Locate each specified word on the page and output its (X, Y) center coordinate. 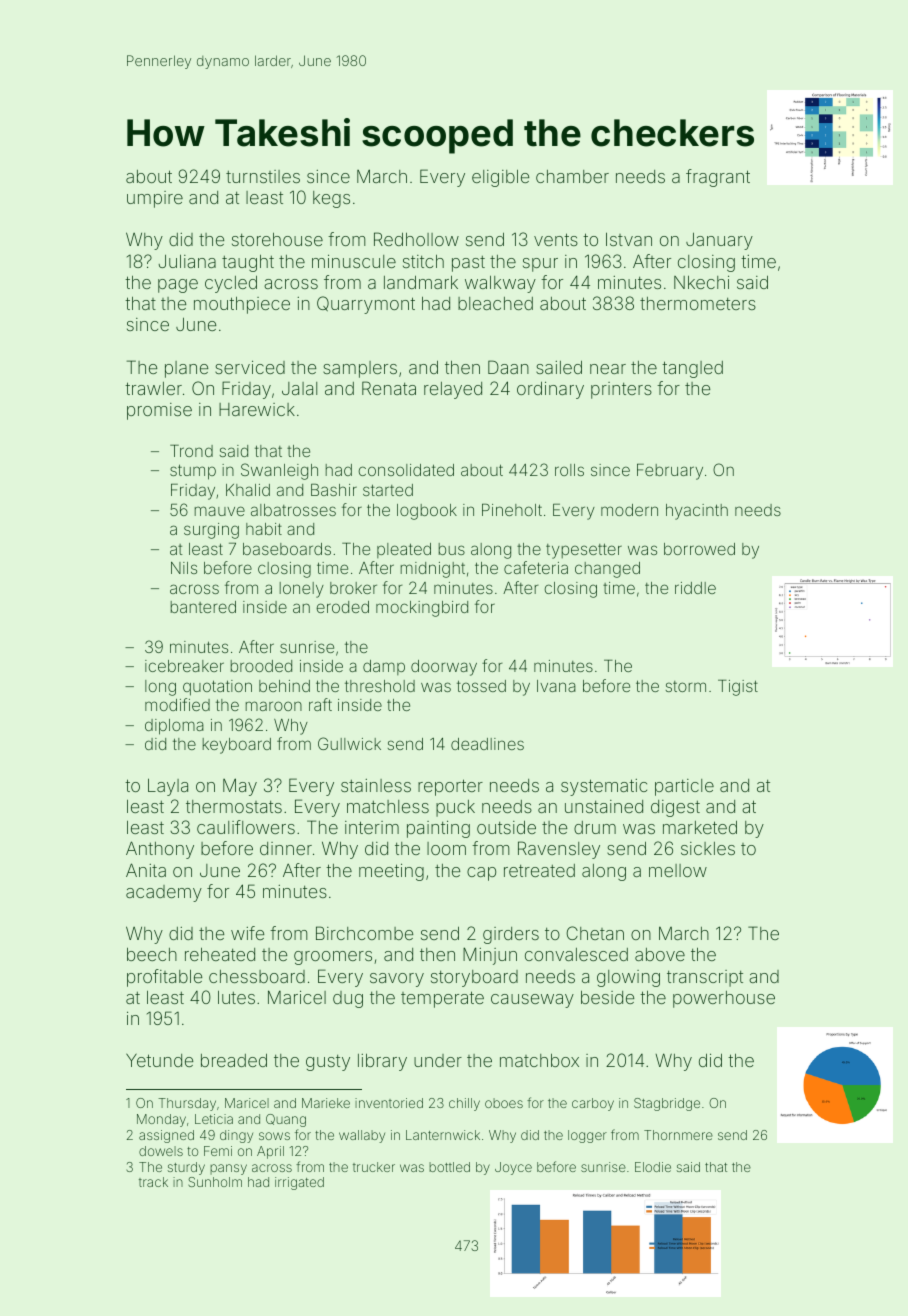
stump (193, 472)
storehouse (277, 239)
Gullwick (349, 743)
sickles (708, 848)
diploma (174, 727)
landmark (421, 282)
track (153, 1182)
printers (621, 390)
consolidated (406, 470)
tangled (692, 369)
